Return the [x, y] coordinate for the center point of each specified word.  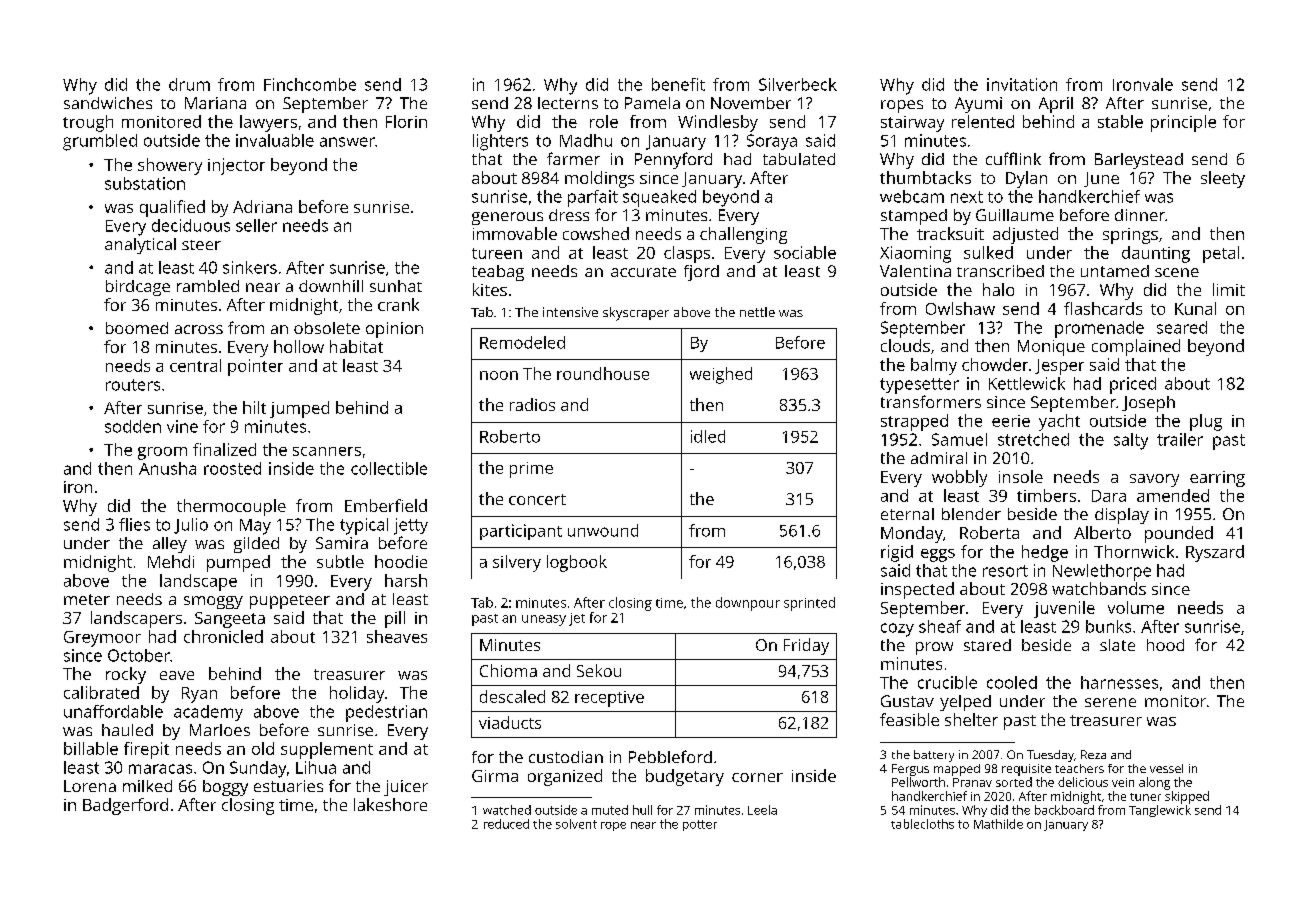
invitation [1022, 84]
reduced [506, 824]
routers [133, 385]
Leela [762, 810]
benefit [678, 84]
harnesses [1119, 682]
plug [1206, 422]
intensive [570, 312]
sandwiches [108, 103]
